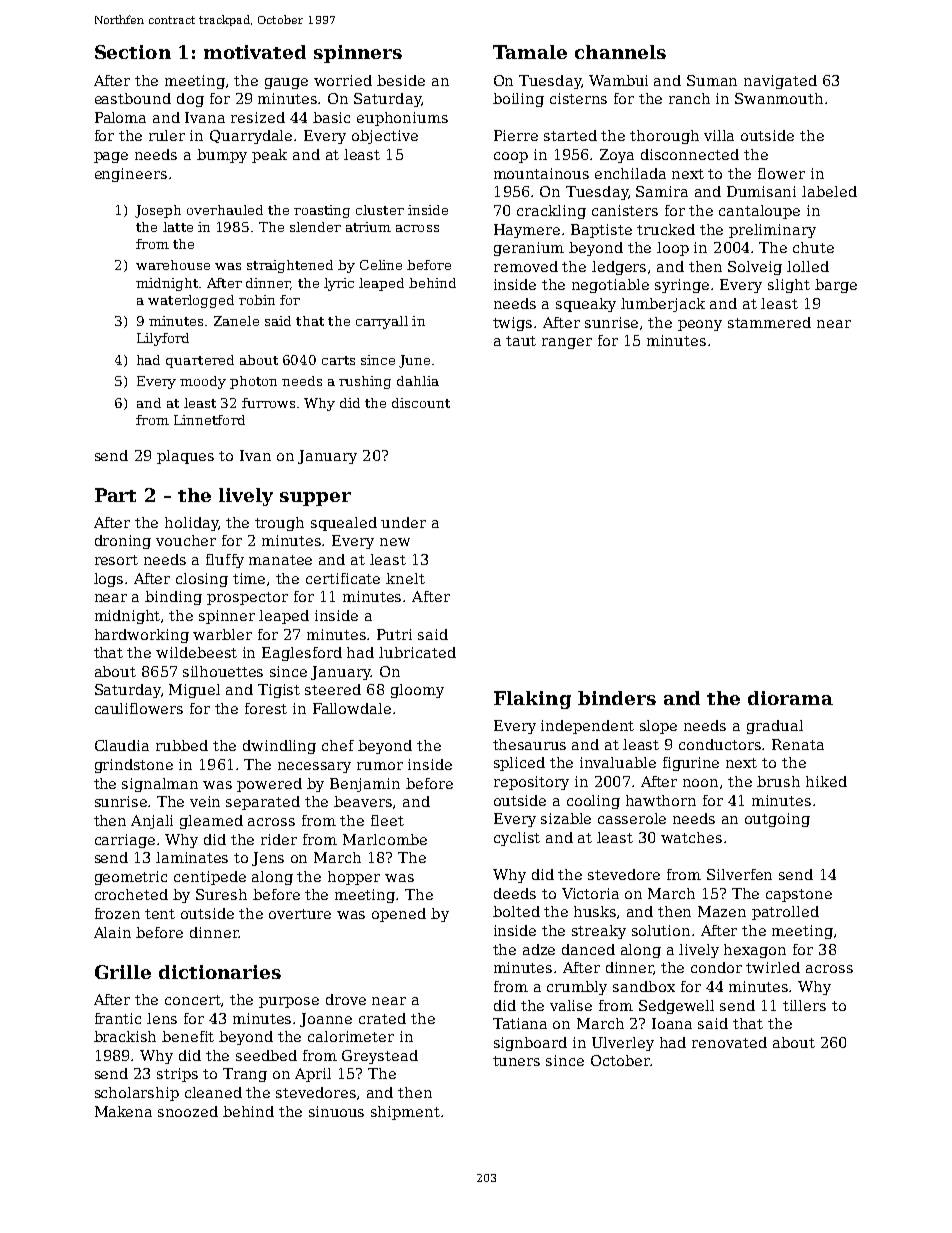 The width and height of the screenshot is (952, 1233). Describe the element at coordinates (385, 137) in the screenshot. I see `objective` at that location.
